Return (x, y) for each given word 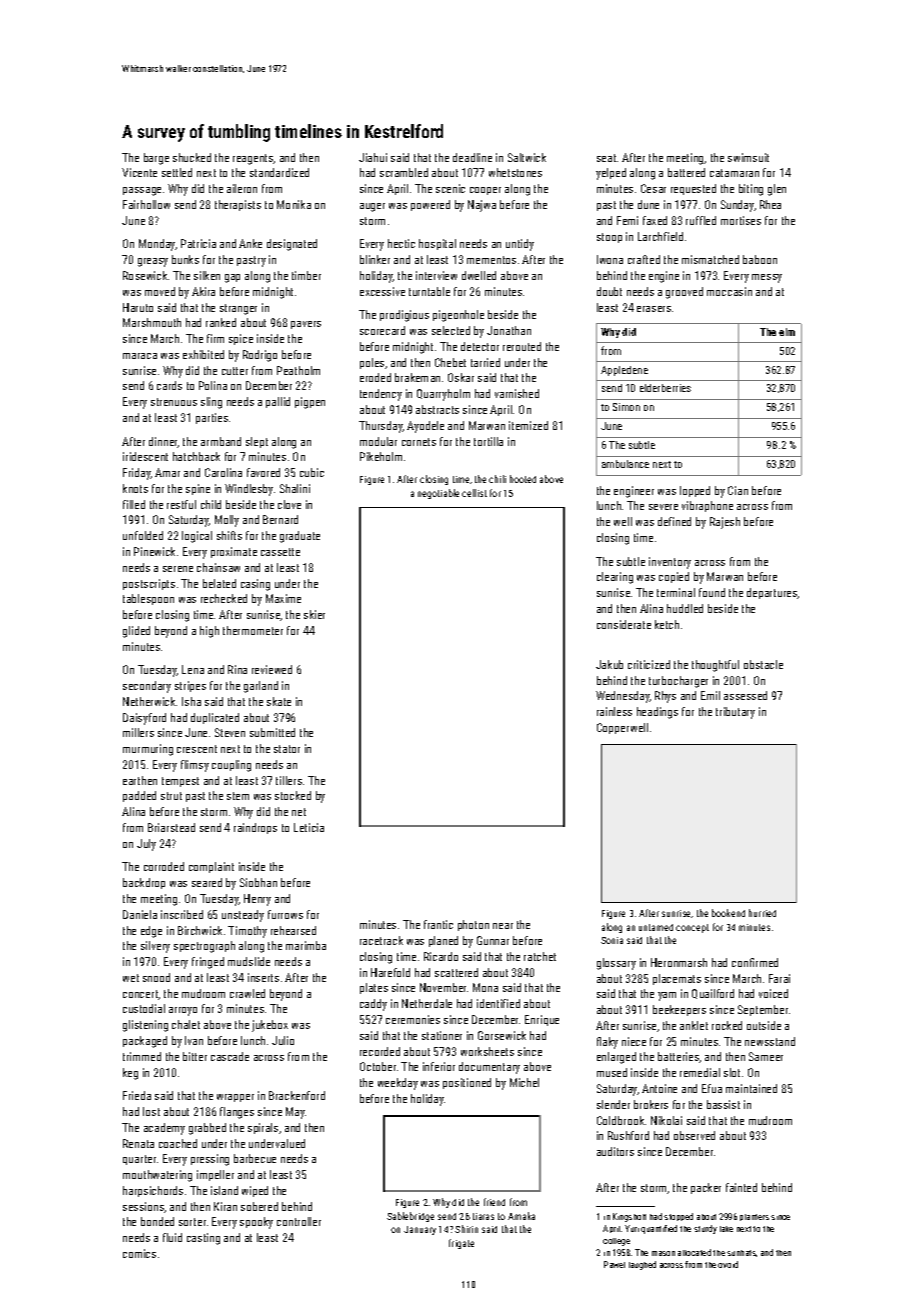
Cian (738, 490)
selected (451, 330)
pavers (306, 325)
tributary (735, 713)
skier (314, 614)
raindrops (255, 828)
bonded (157, 1221)
